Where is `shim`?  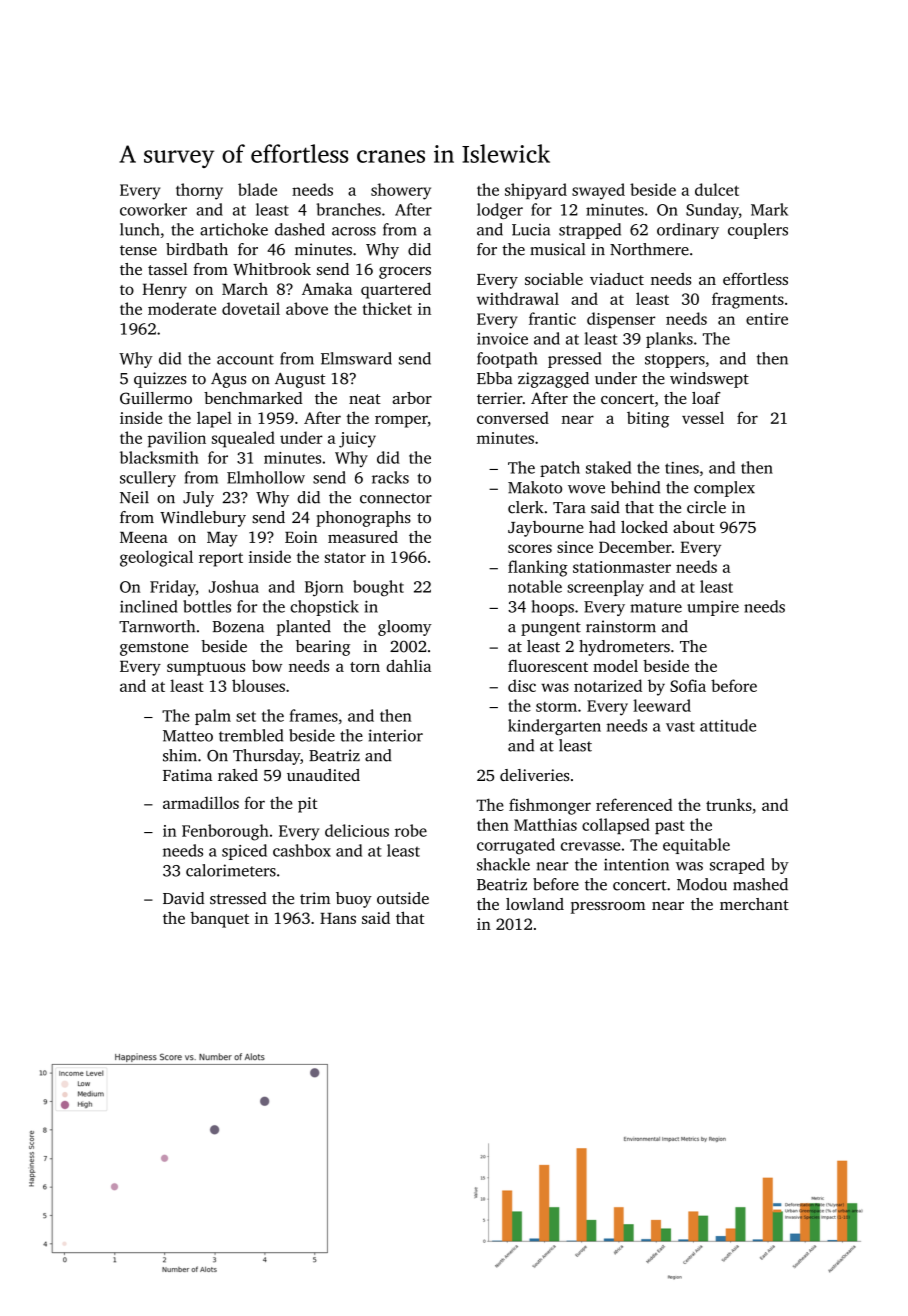 shim is located at coordinates (180, 755).
